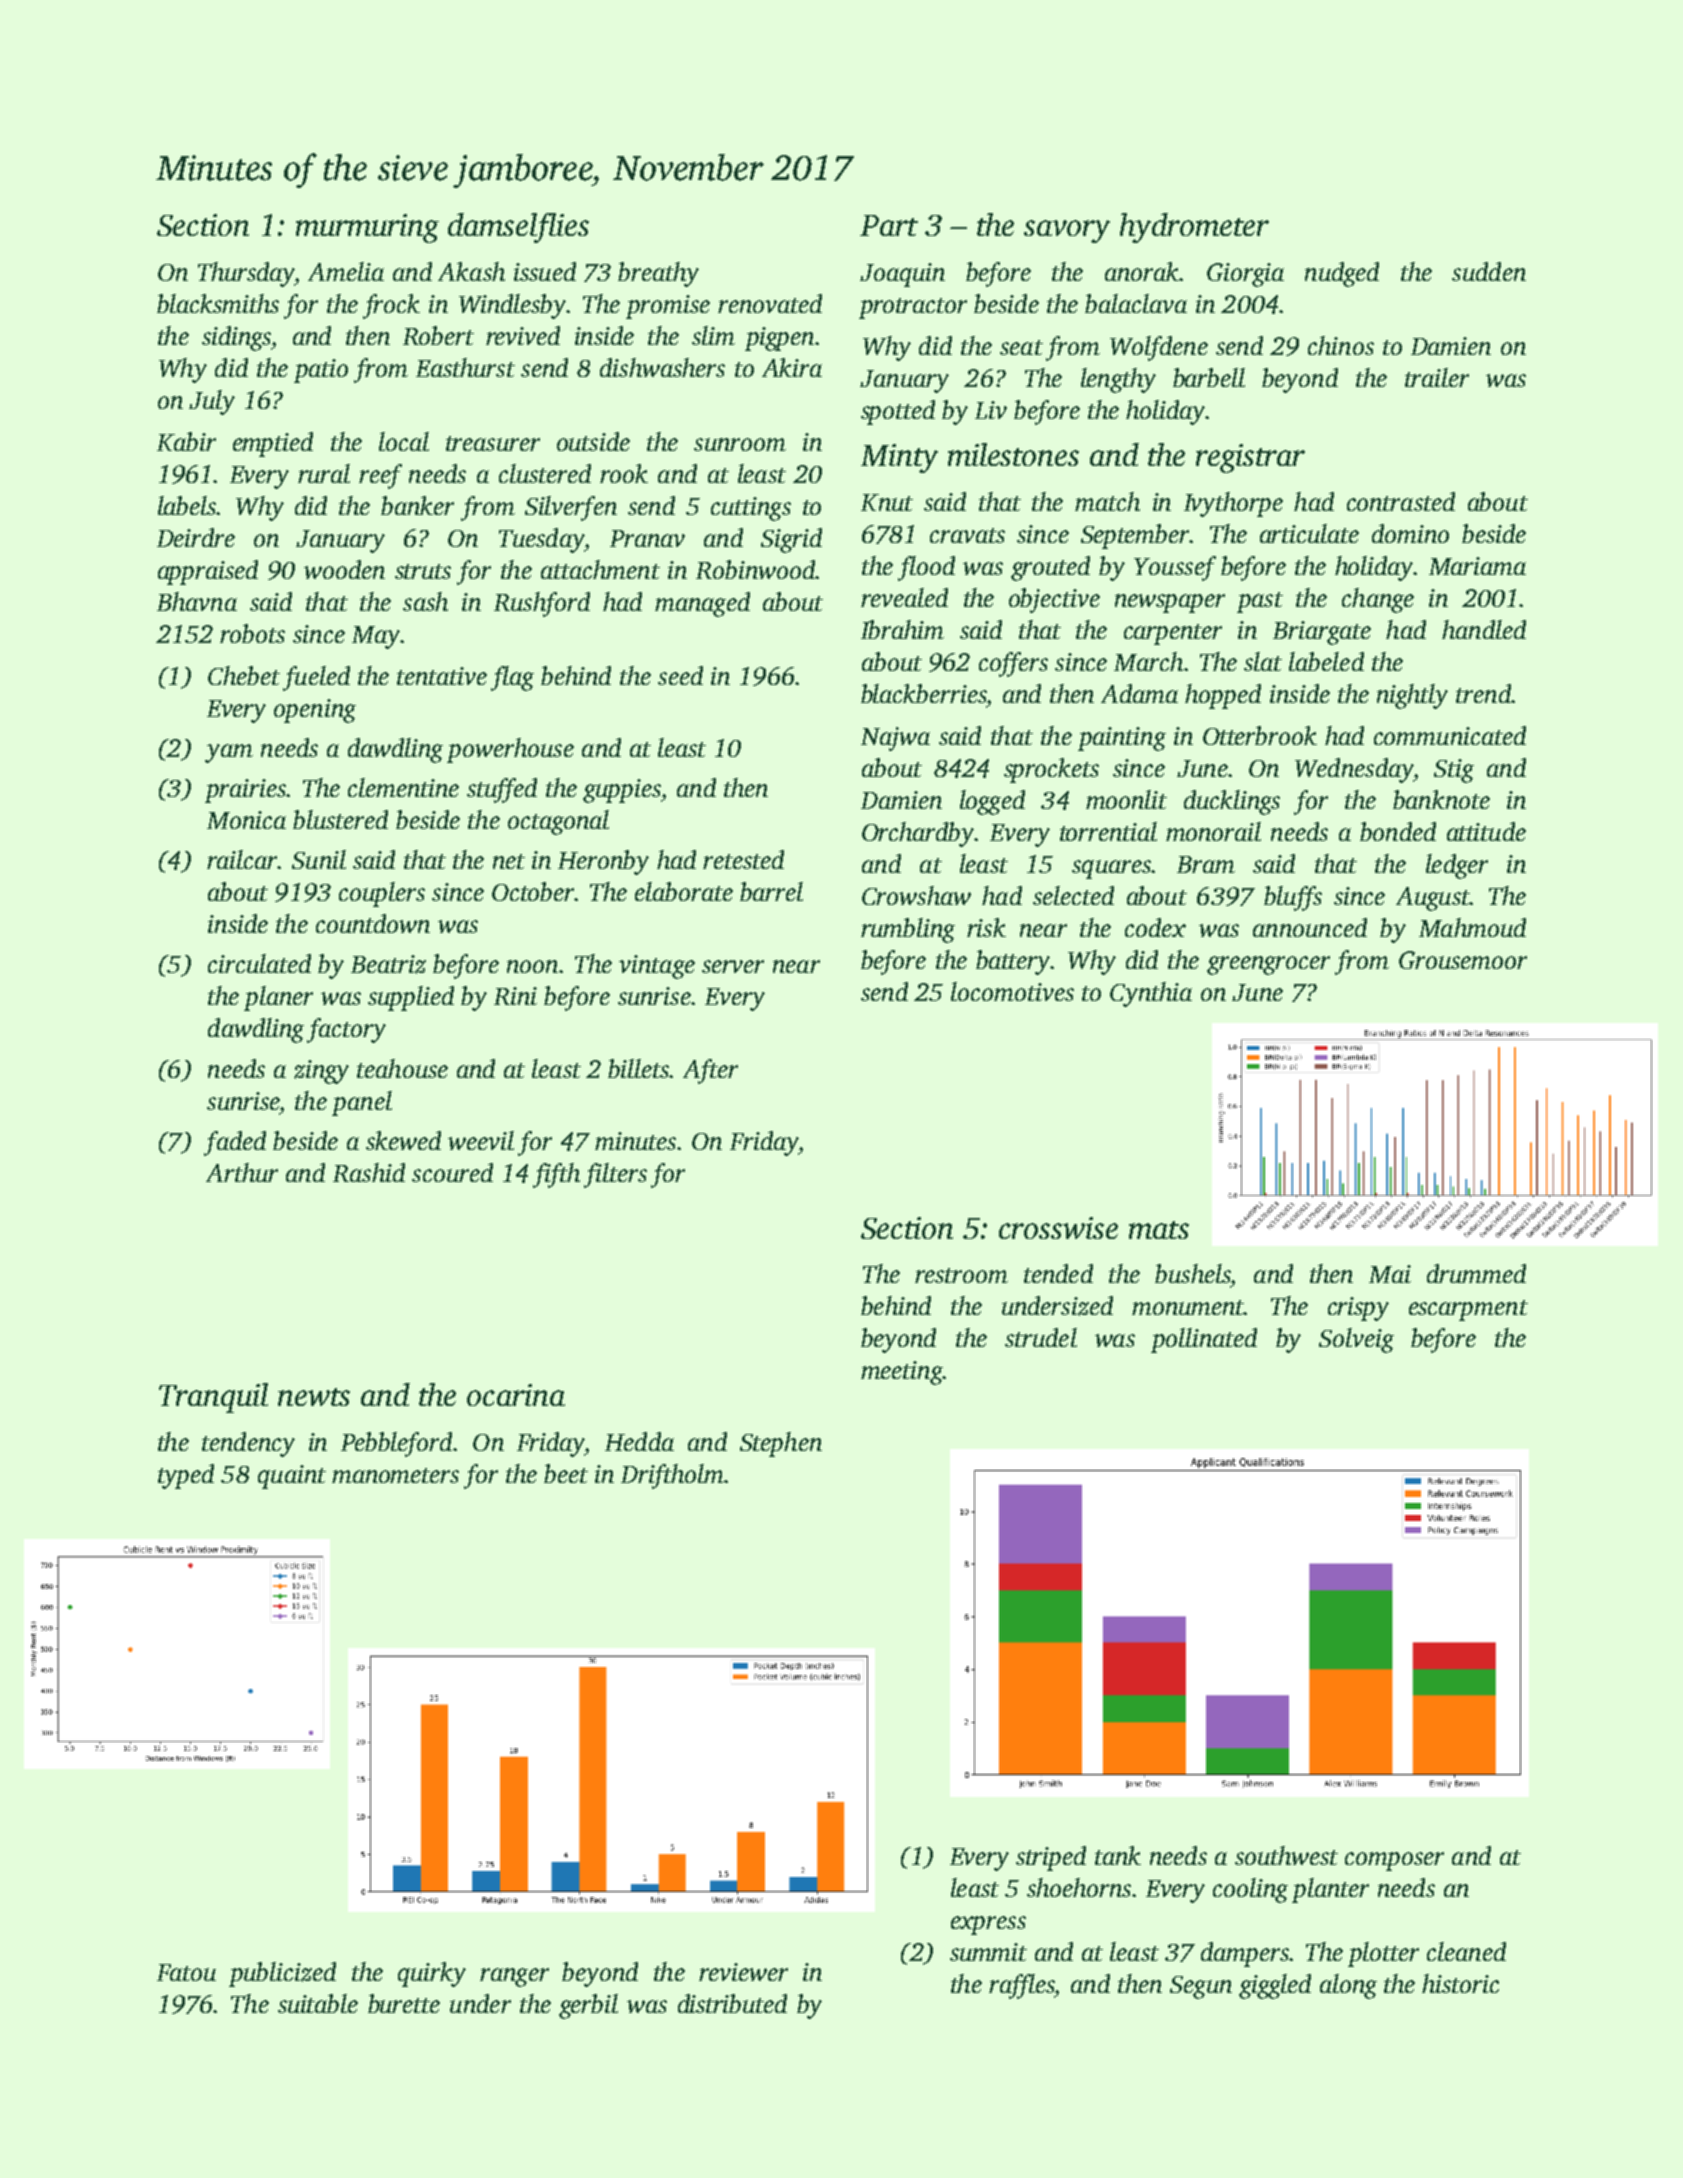 The image size is (1683, 2178). Describe the element at coordinates (662, 367) in the page. I see `dishwashers` at that location.
